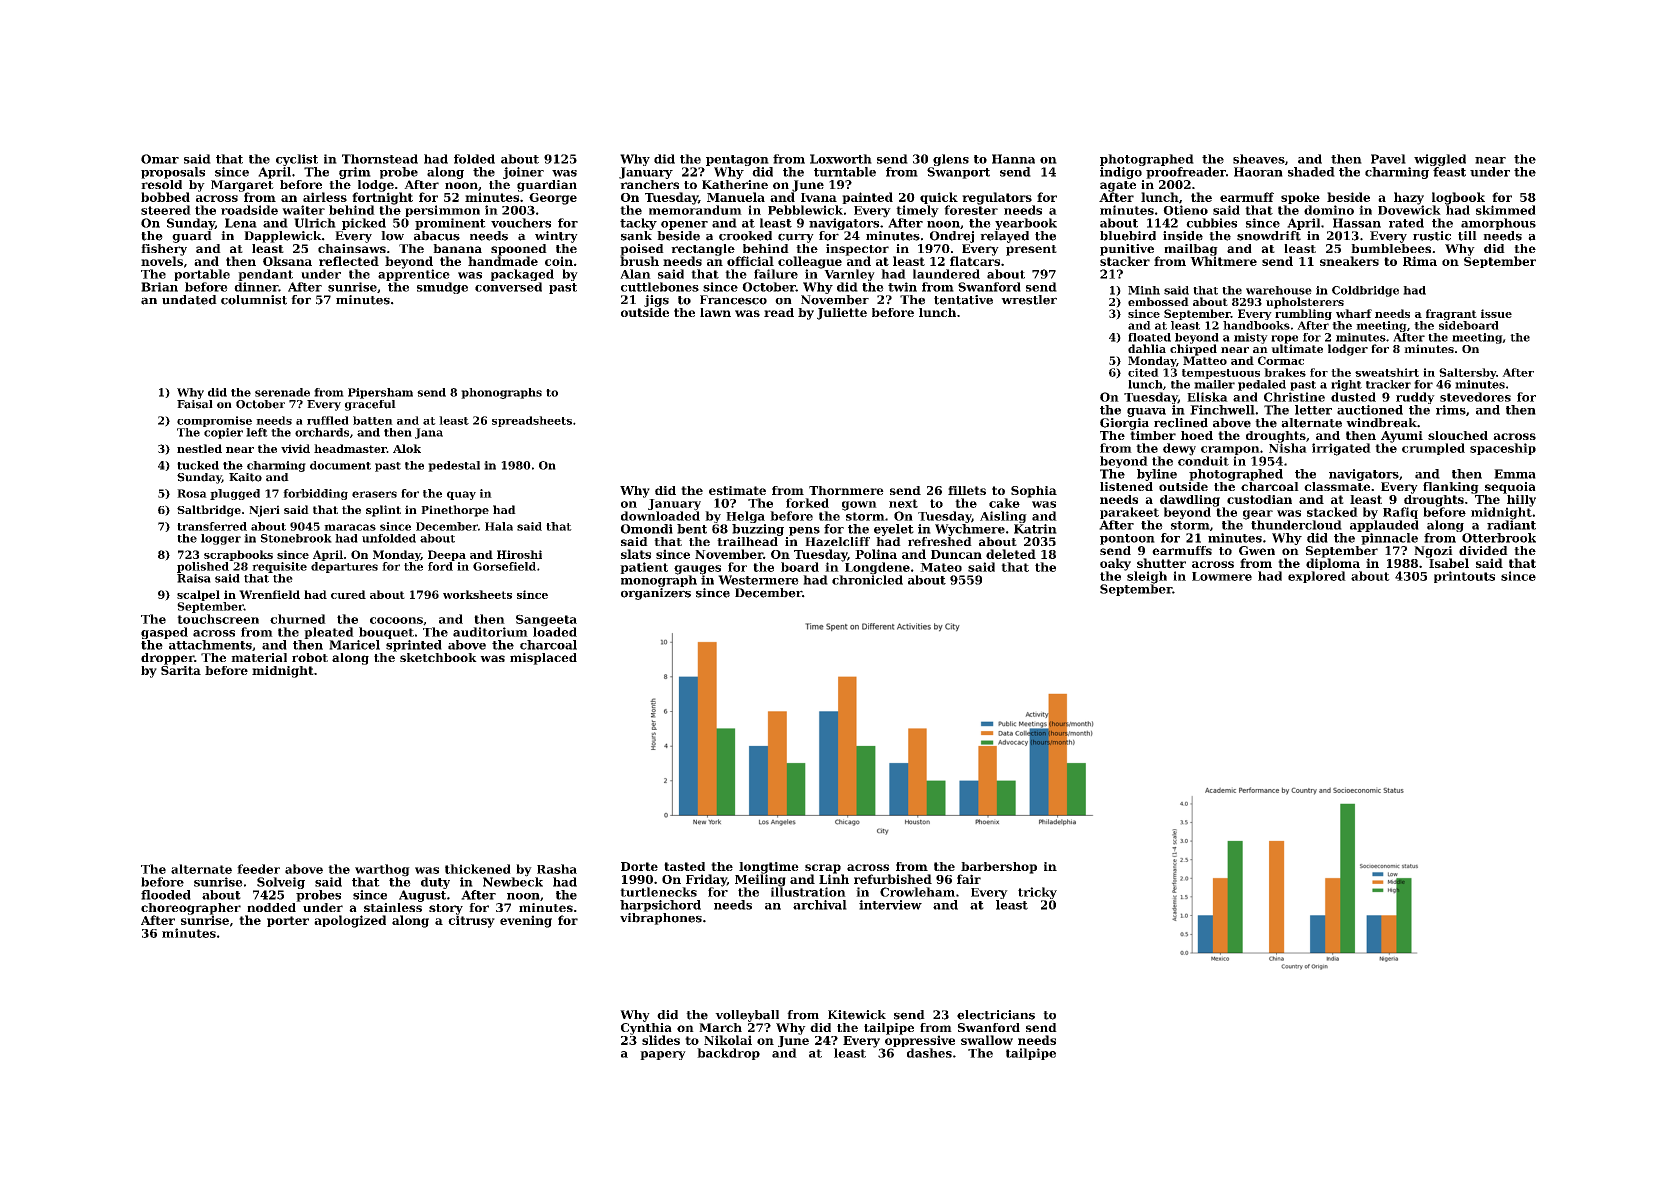 Image resolution: width=1677 pixels, height=1186 pixels. I want to click on Sarita, so click(181, 670).
